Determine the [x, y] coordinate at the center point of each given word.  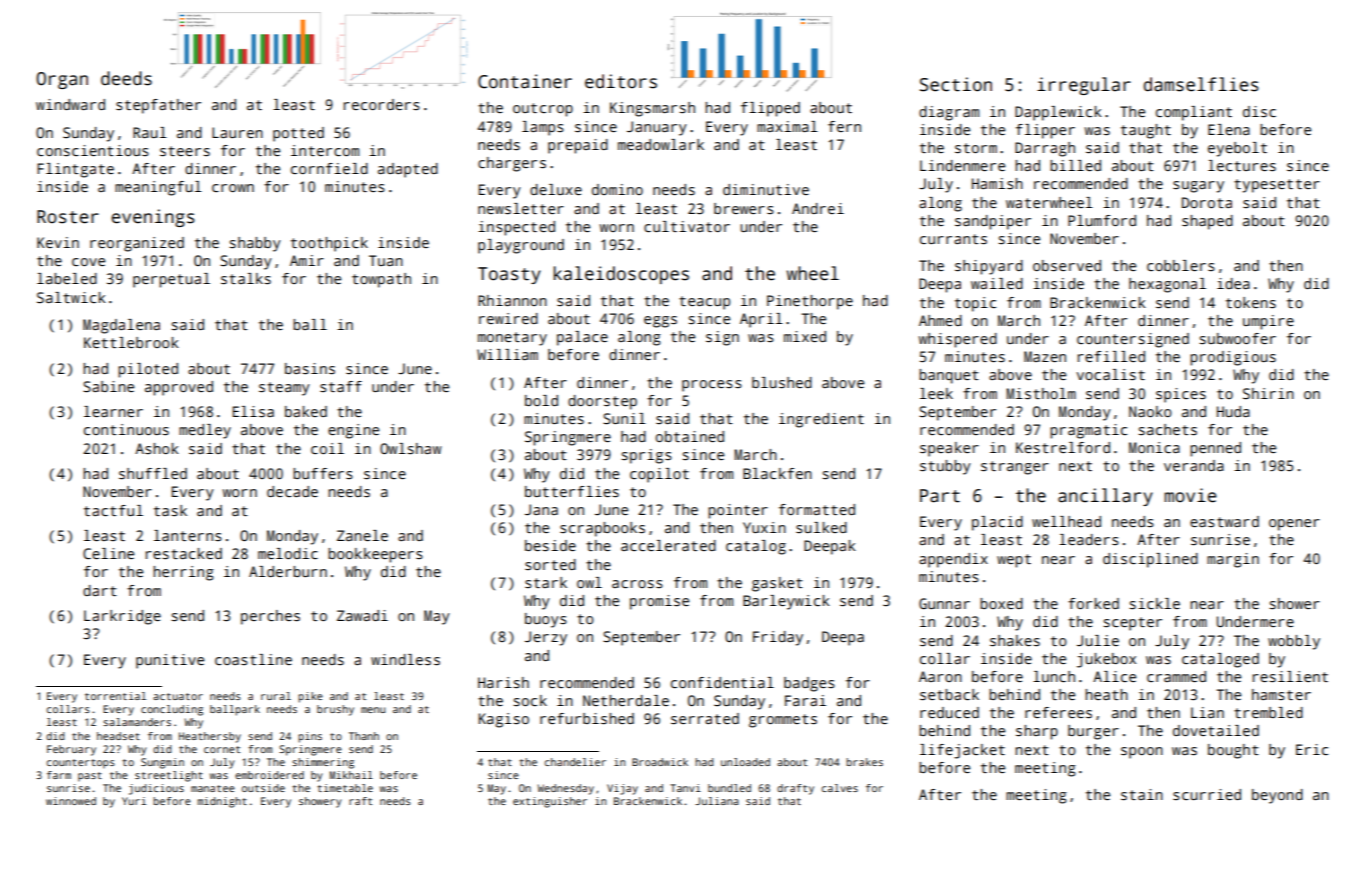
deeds [126, 78]
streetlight [169, 776]
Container [525, 81]
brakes [864, 762]
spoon [1142, 753]
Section [956, 84]
